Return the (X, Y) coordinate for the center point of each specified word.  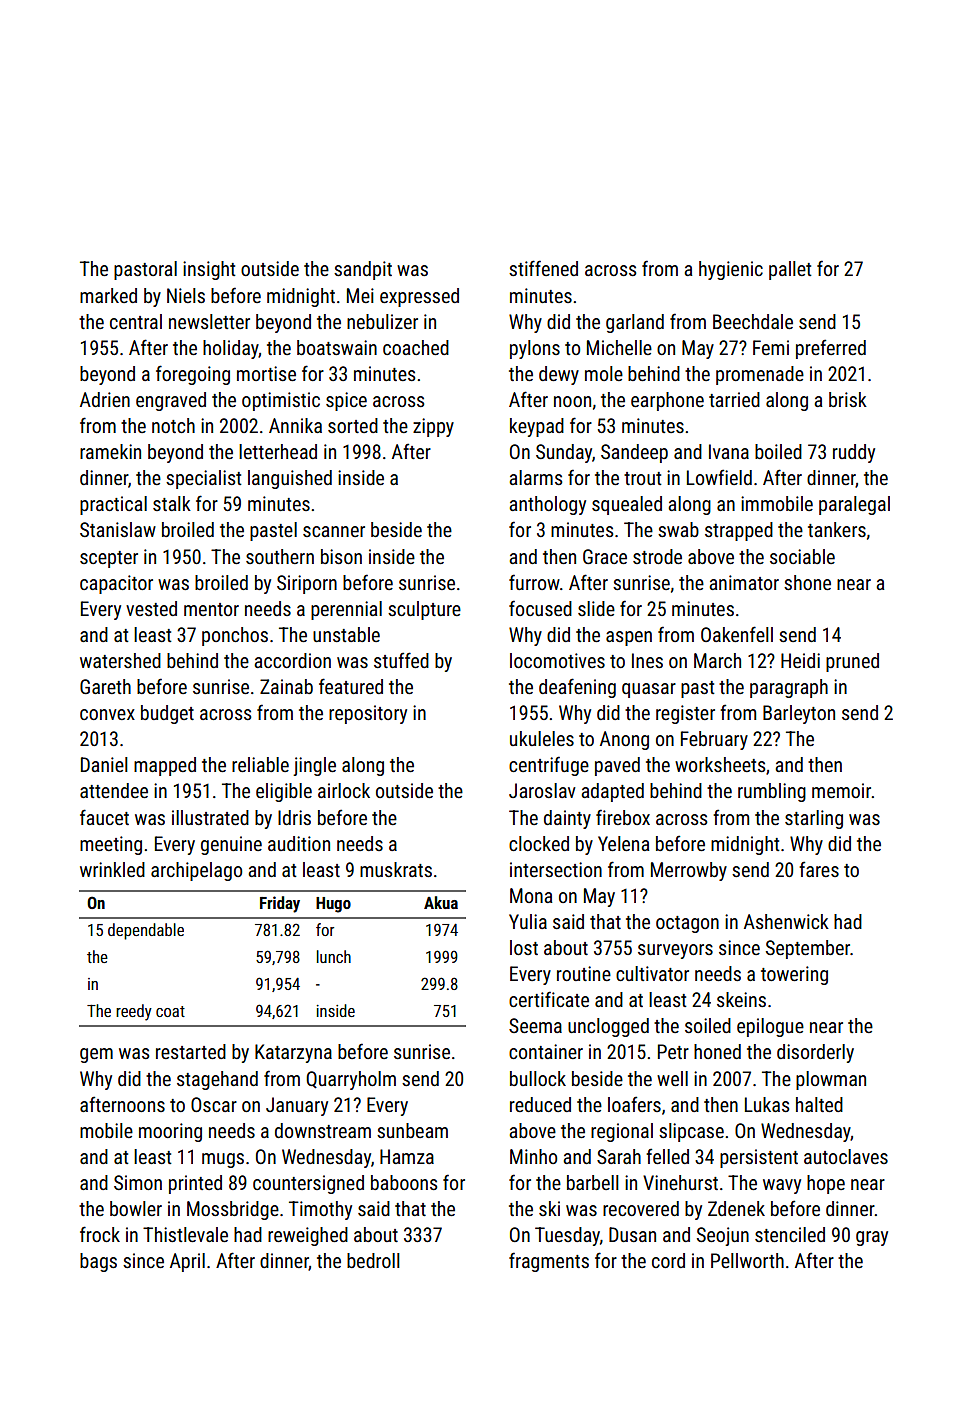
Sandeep (634, 453)
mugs (223, 1160)
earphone (667, 401)
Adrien (105, 399)
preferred (831, 349)
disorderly (815, 1053)
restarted (191, 1051)
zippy (433, 427)
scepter (109, 559)
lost (524, 947)
